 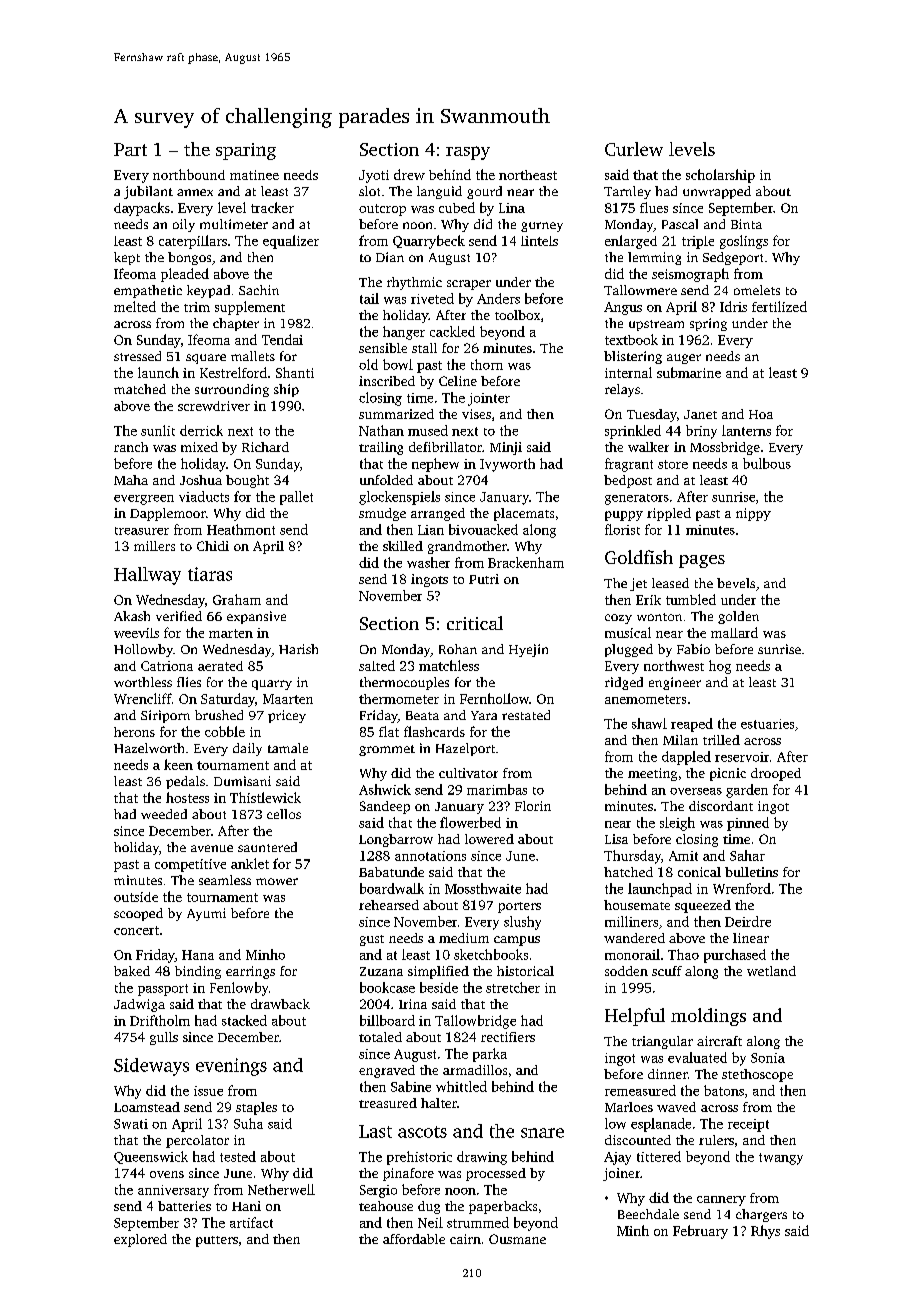 I want to click on verified, so click(x=179, y=616).
